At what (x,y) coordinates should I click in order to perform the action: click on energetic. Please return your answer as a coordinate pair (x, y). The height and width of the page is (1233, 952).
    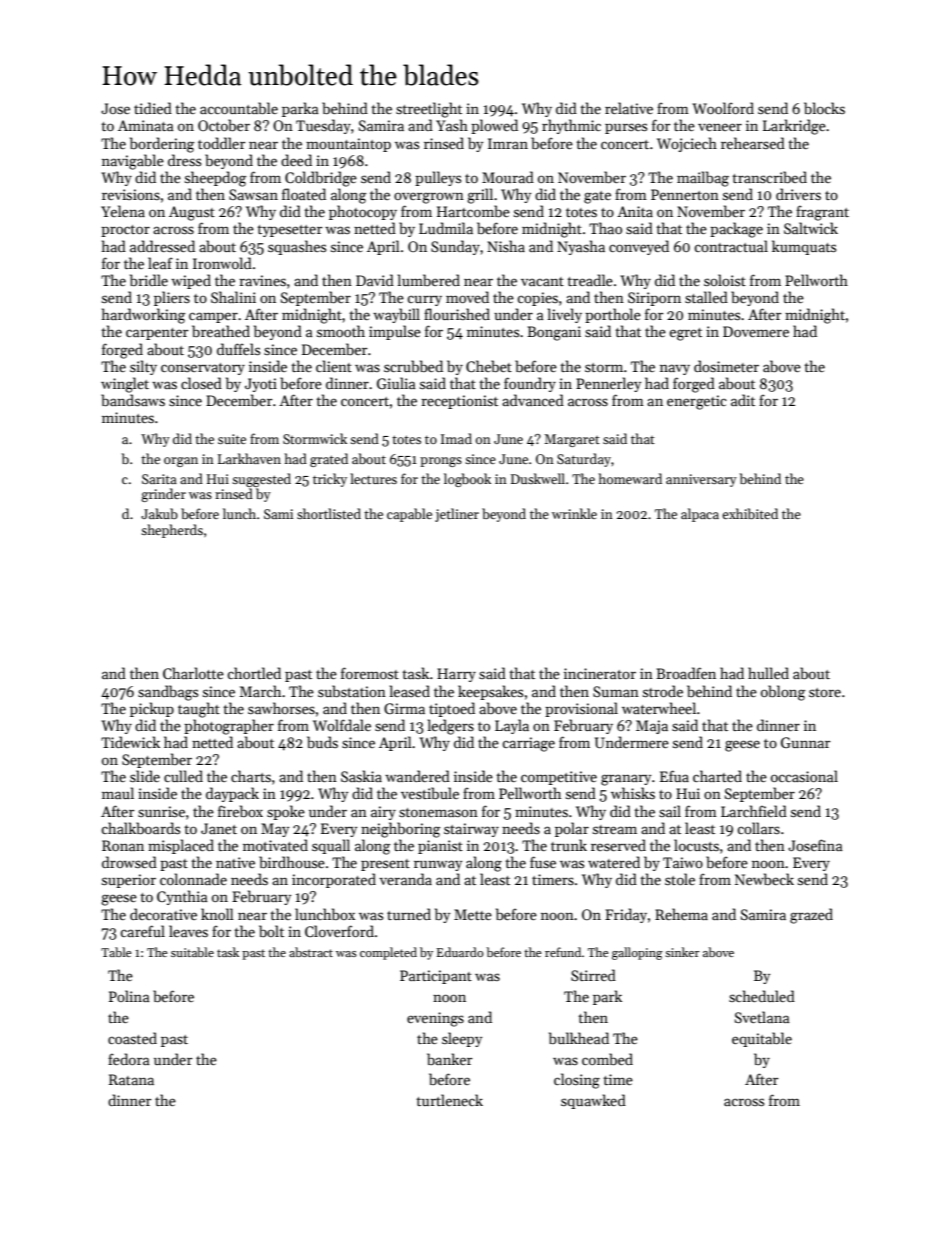
    Looking at the image, I should click on (697, 402).
